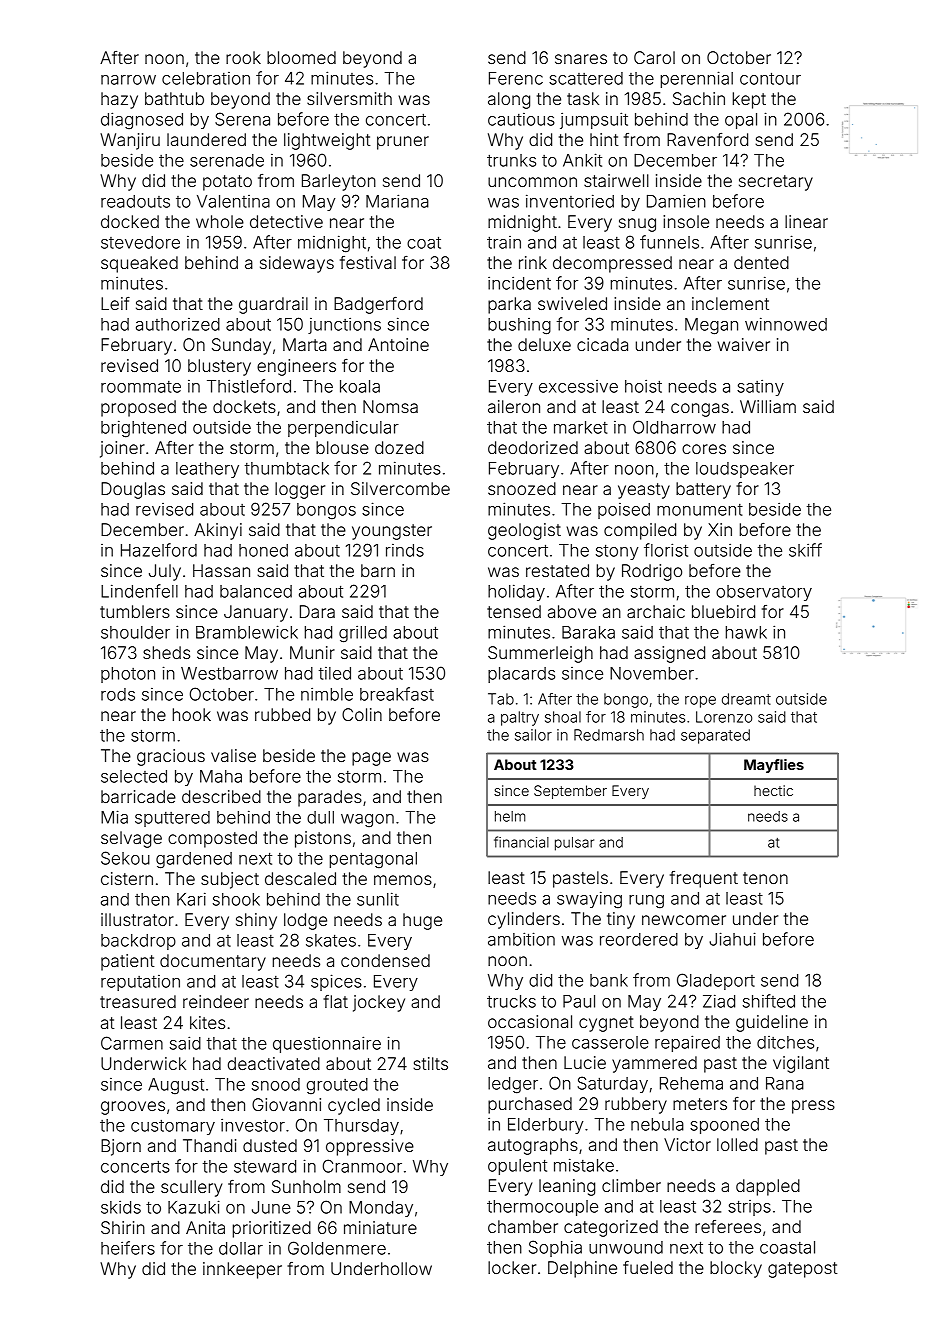 This image has height=1333, width=938. I want to click on ditches, so click(785, 1042).
